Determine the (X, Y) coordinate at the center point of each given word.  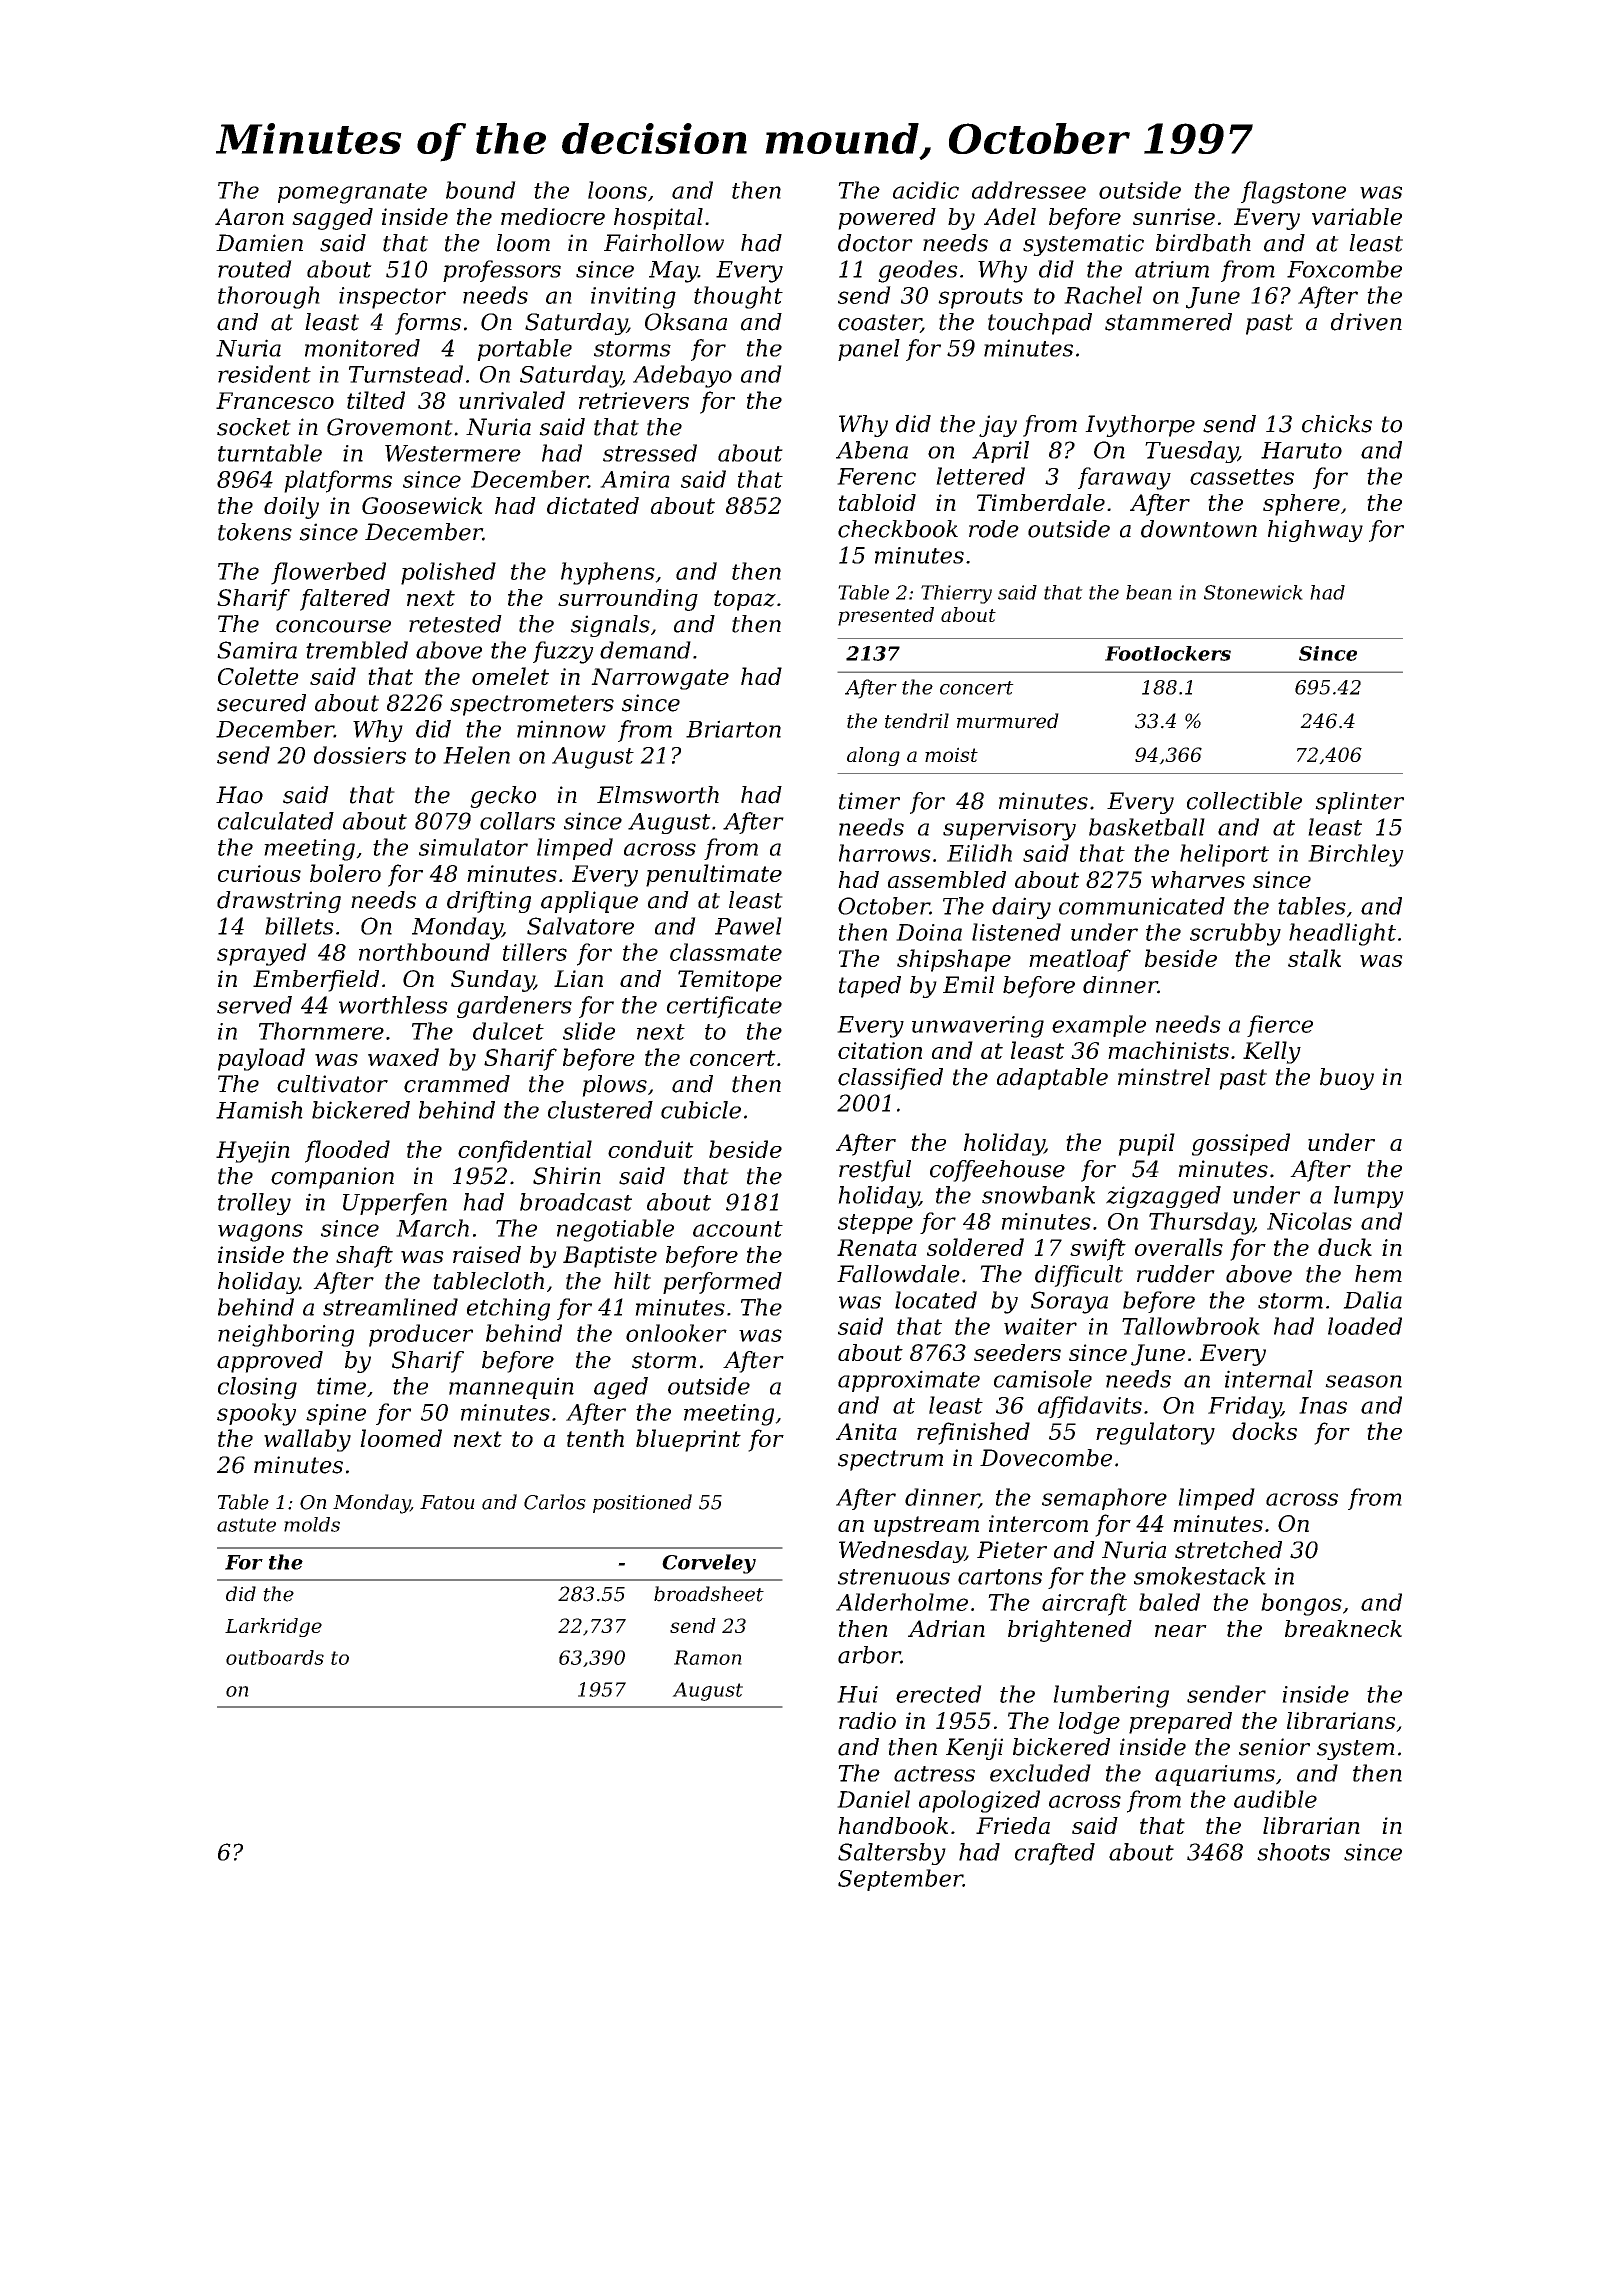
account (738, 1229)
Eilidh (979, 853)
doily (291, 508)
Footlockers (1168, 653)
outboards (275, 1657)
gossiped (1241, 1144)
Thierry (956, 594)
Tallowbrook (1191, 1326)
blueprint (688, 1440)
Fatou (447, 1502)
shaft (364, 1257)
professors (502, 271)
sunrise (1174, 216)
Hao (239, 795)
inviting (633, 298)
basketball (1147, 827)
